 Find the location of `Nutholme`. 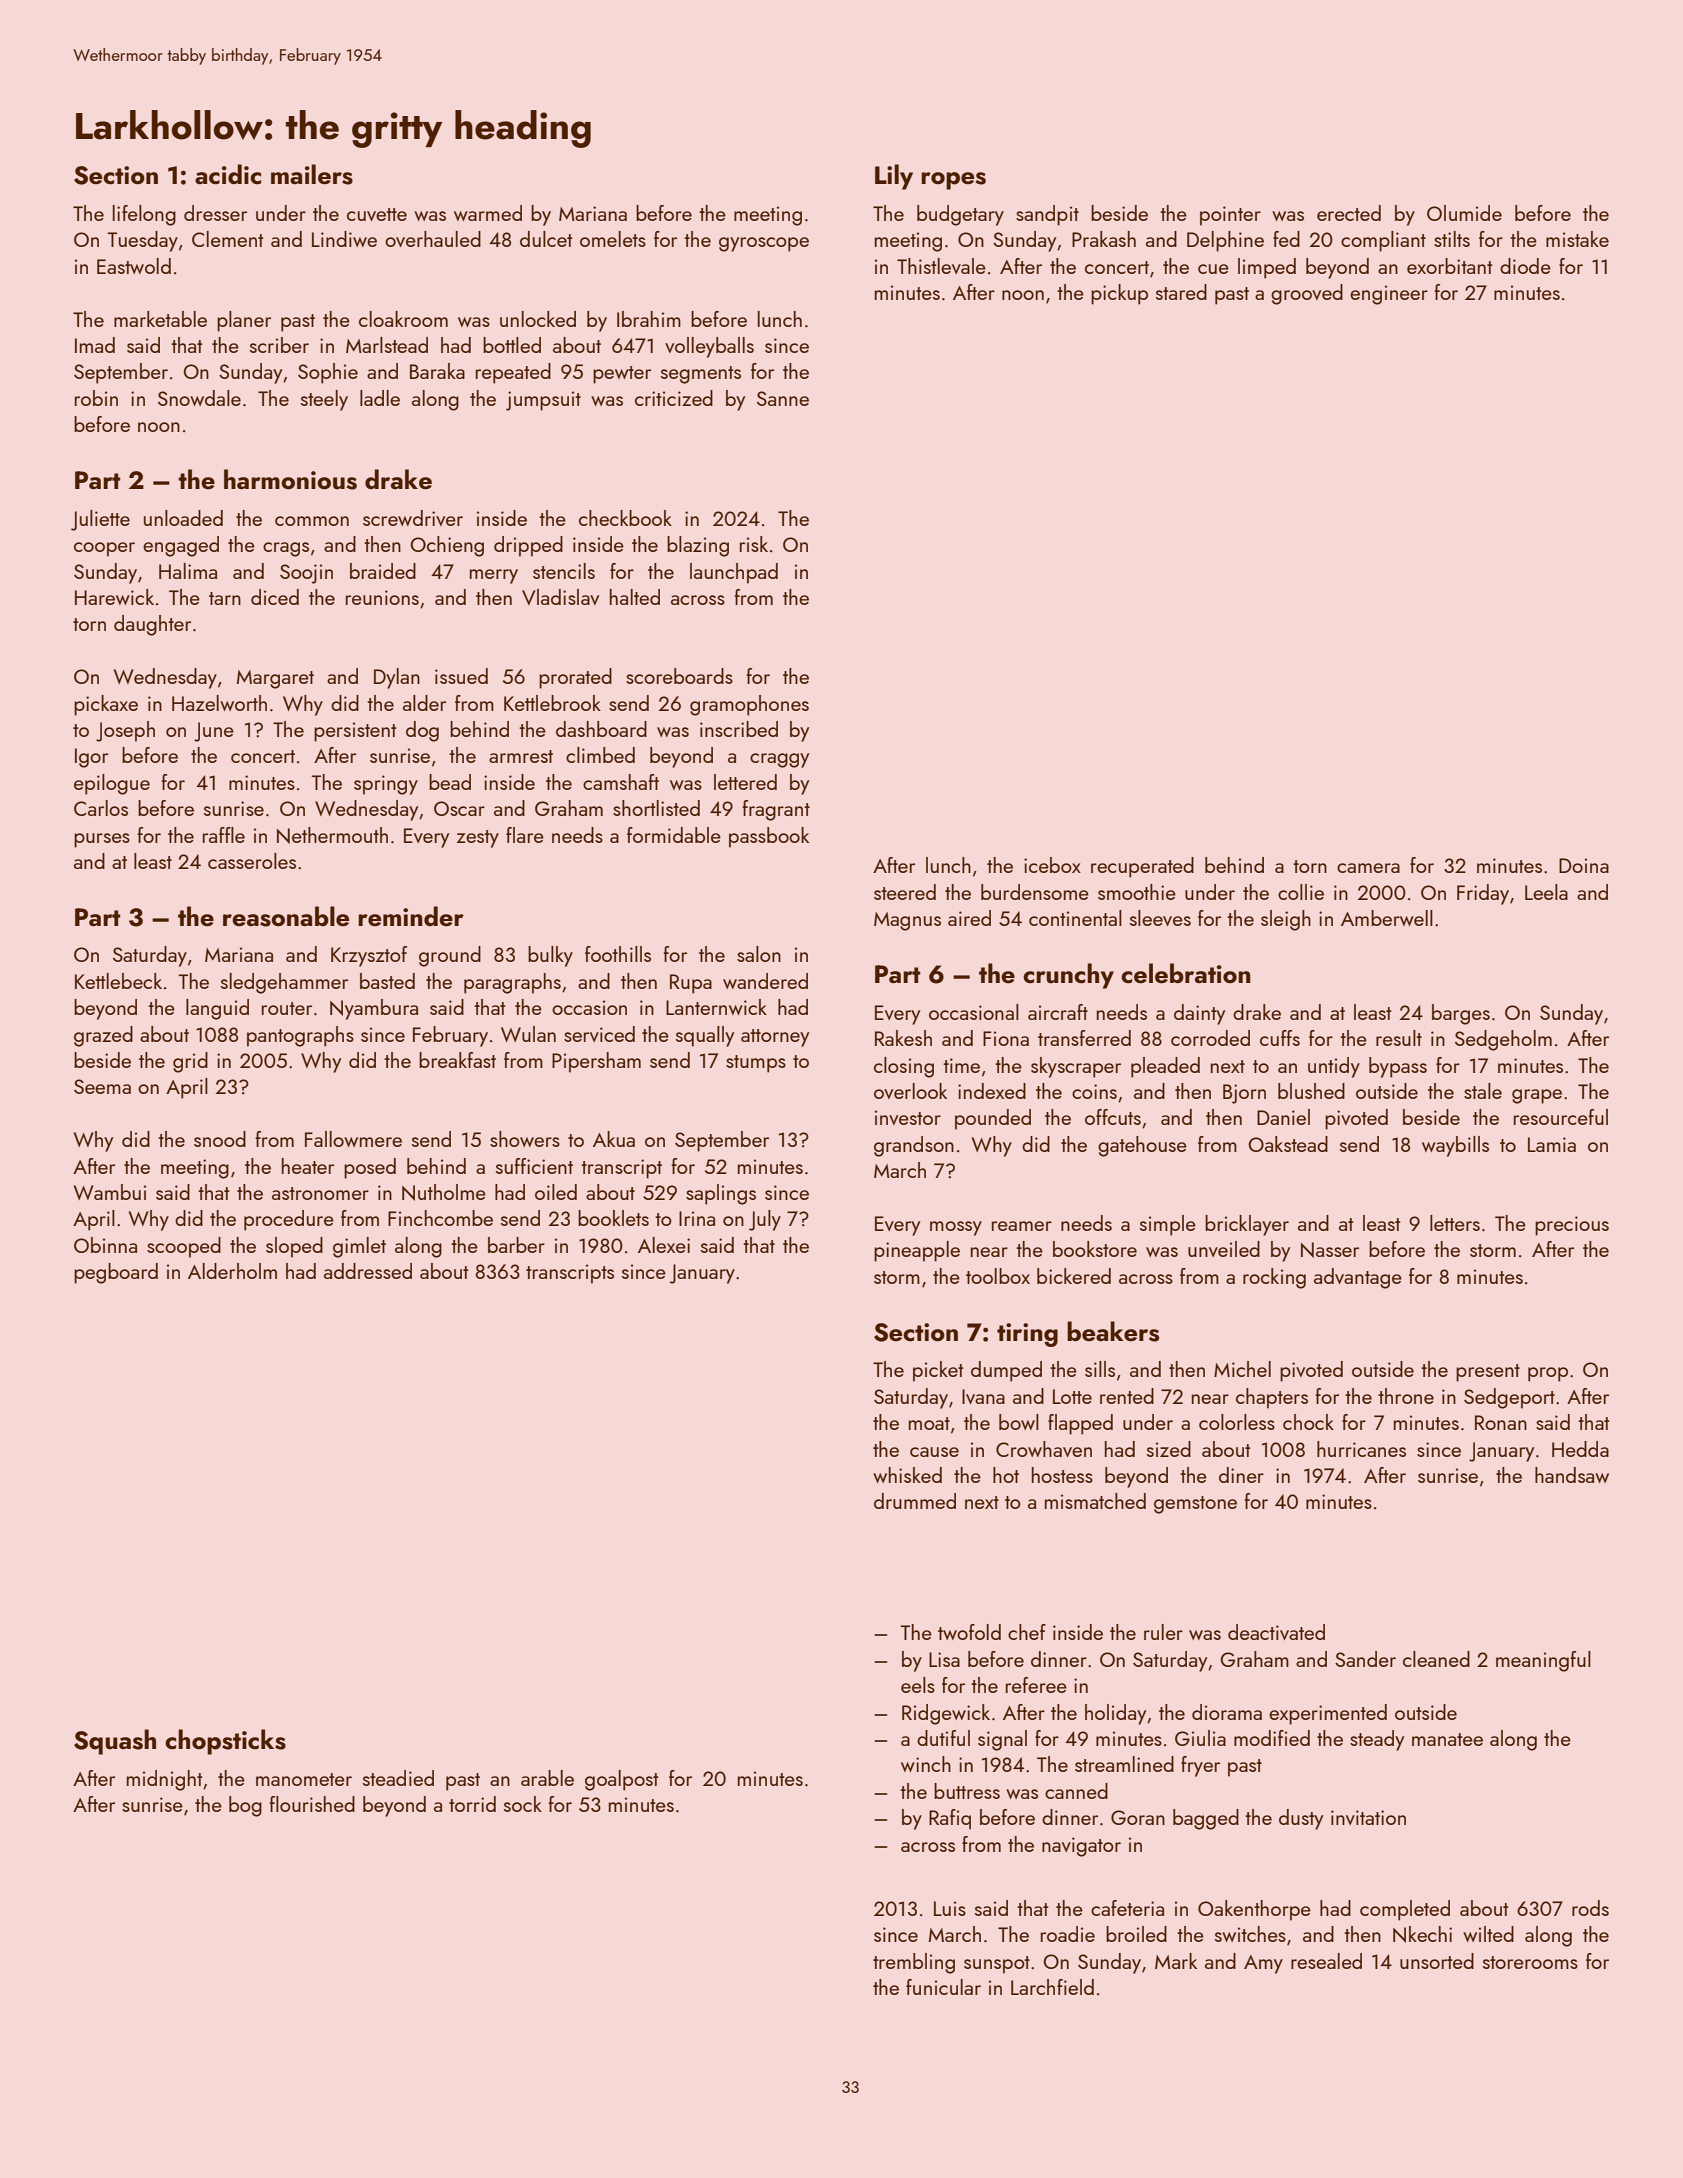

Nutholme is located at coordinates (444, 1192).
